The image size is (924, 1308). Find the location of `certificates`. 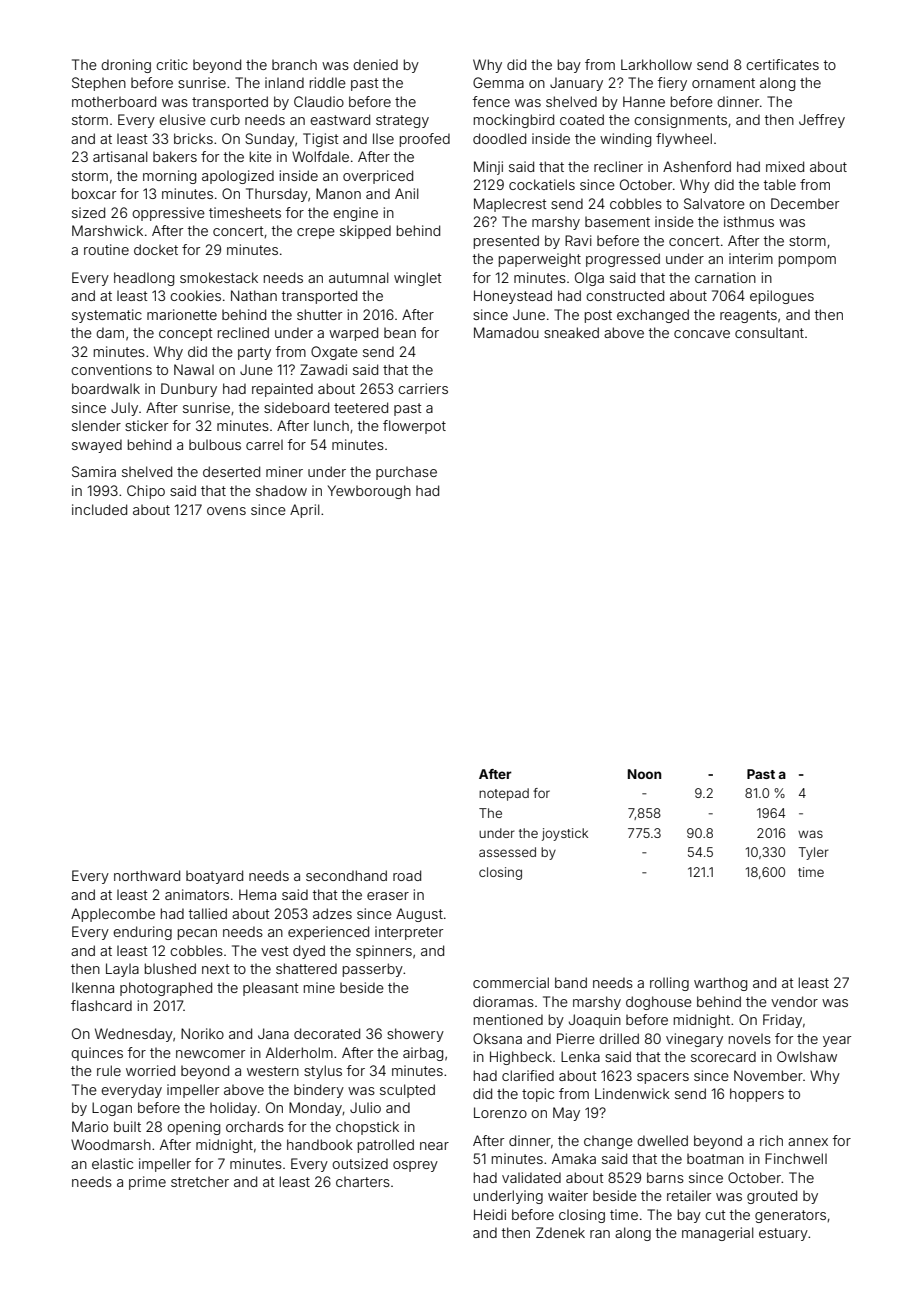

certificates is located at coordinates (782, 64).
